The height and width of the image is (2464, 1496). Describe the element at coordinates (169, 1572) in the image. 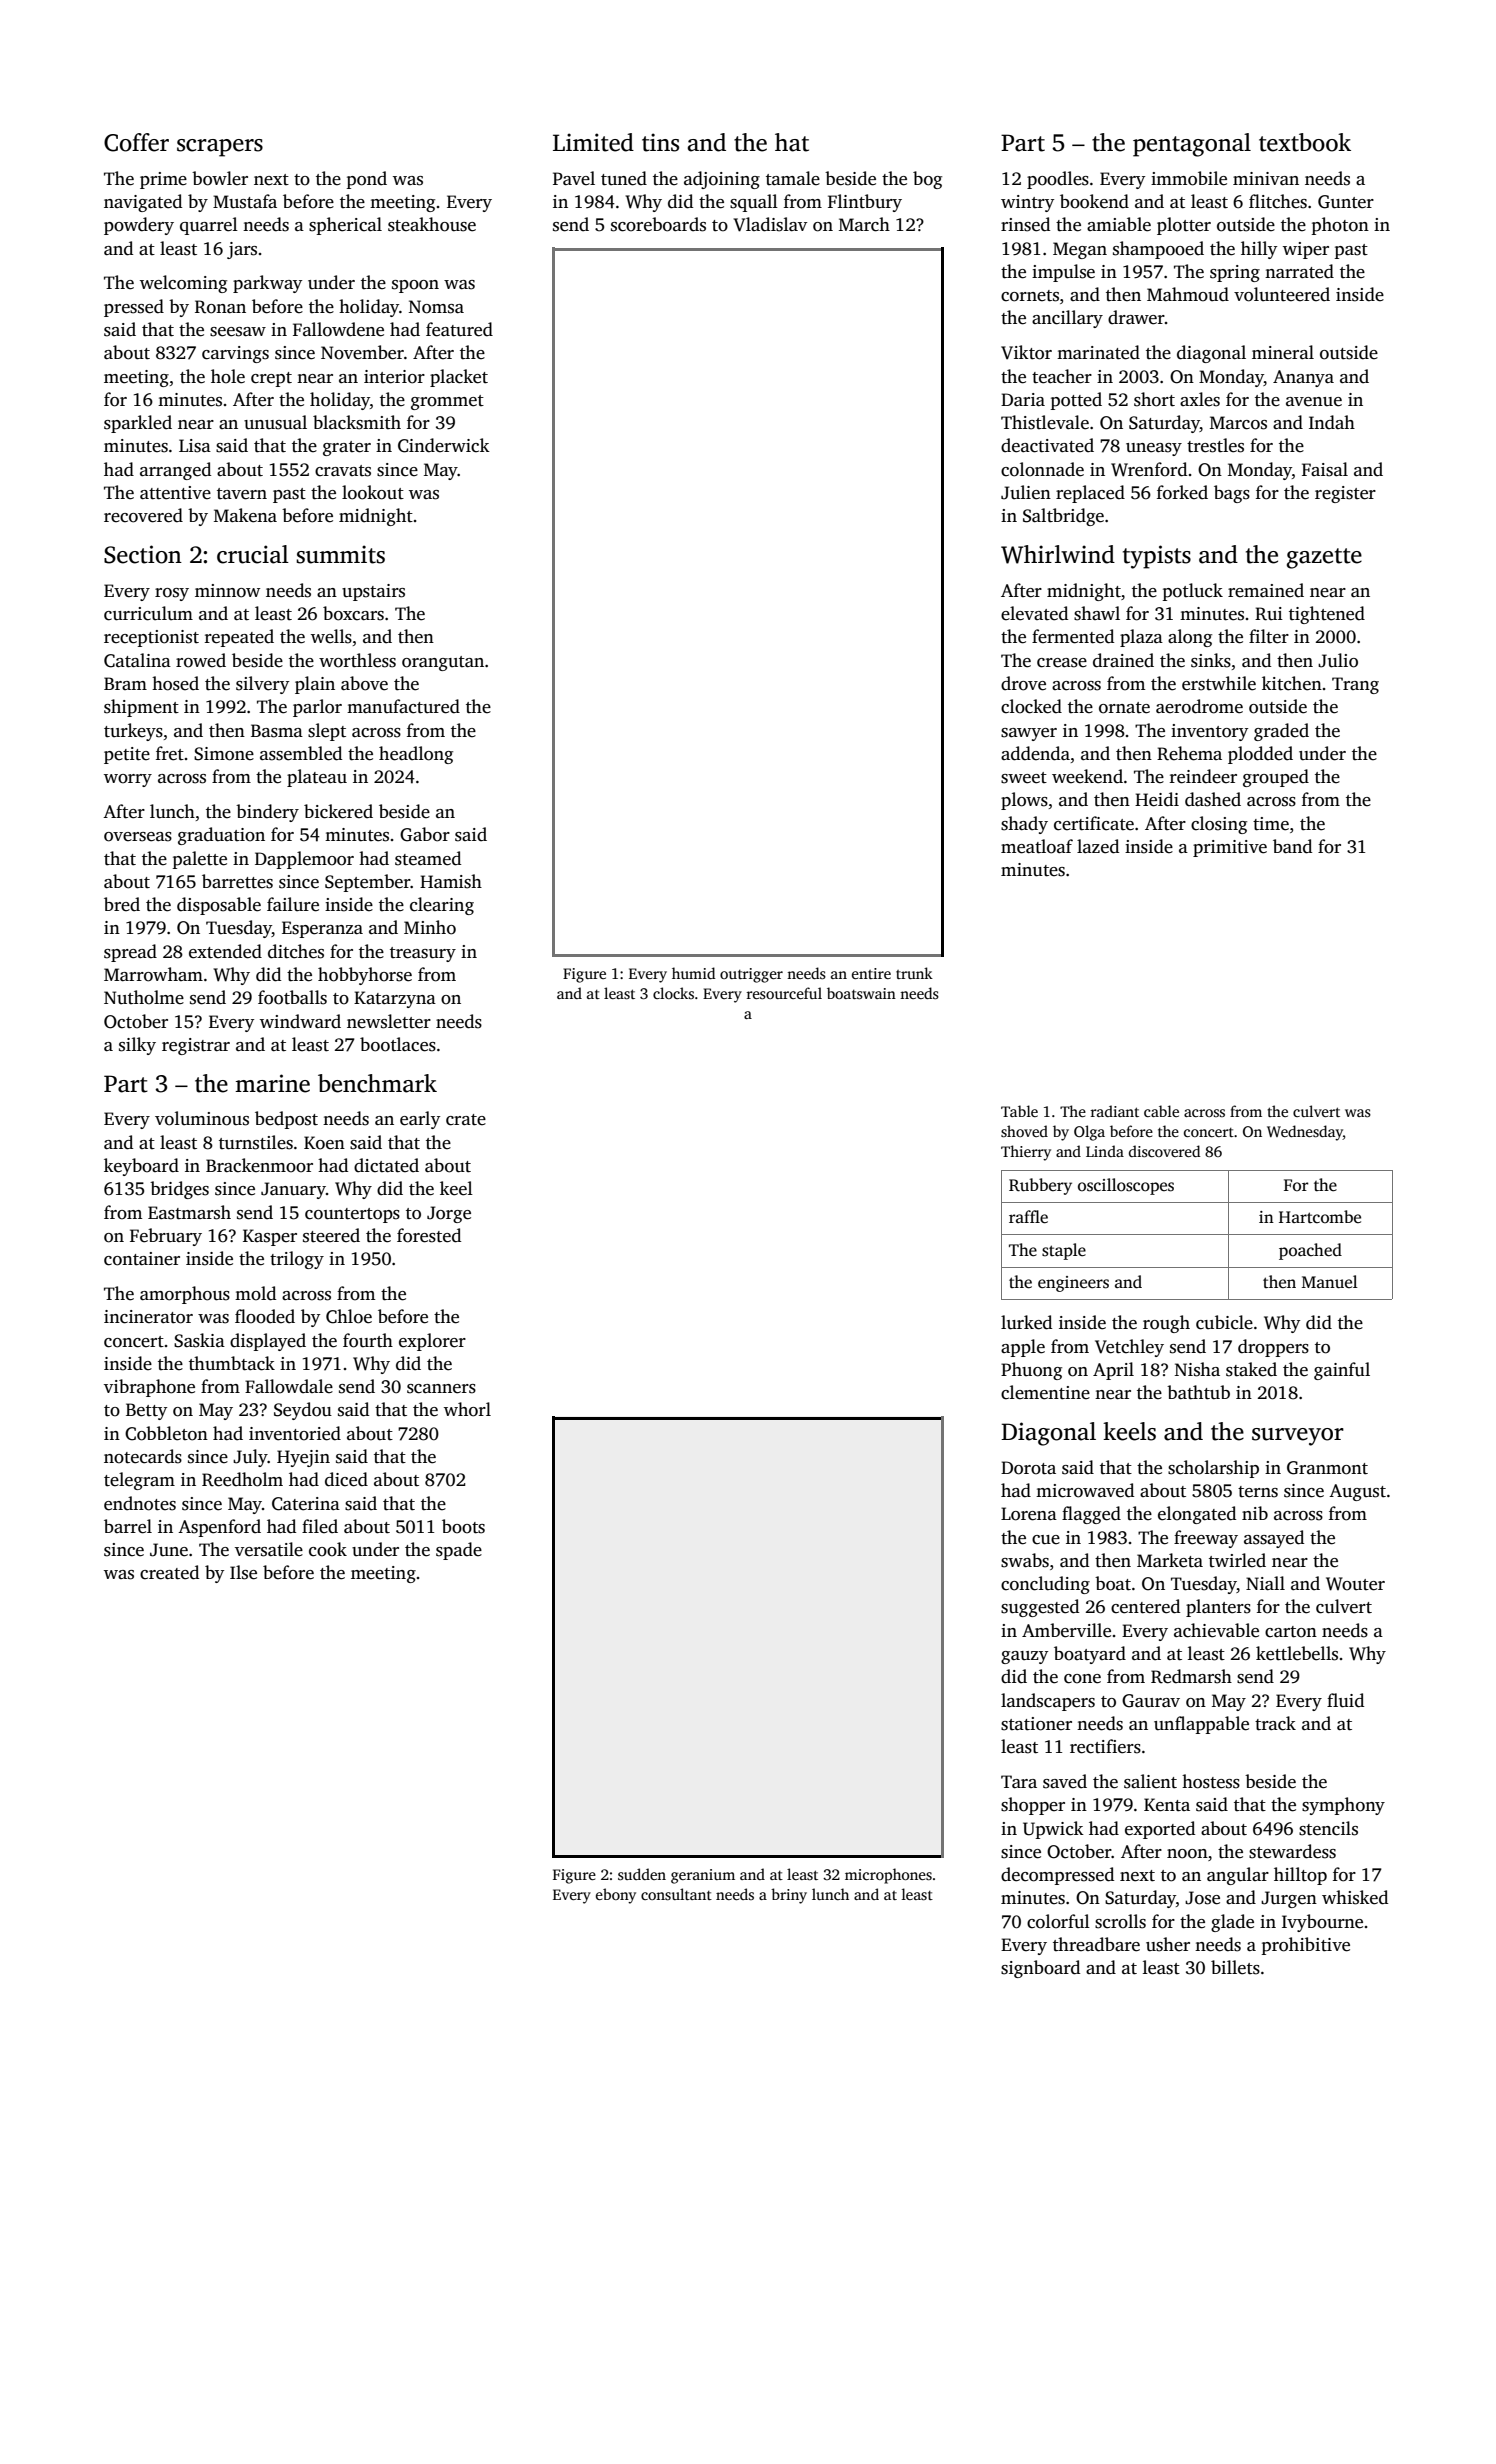

I see `created` at that location.
